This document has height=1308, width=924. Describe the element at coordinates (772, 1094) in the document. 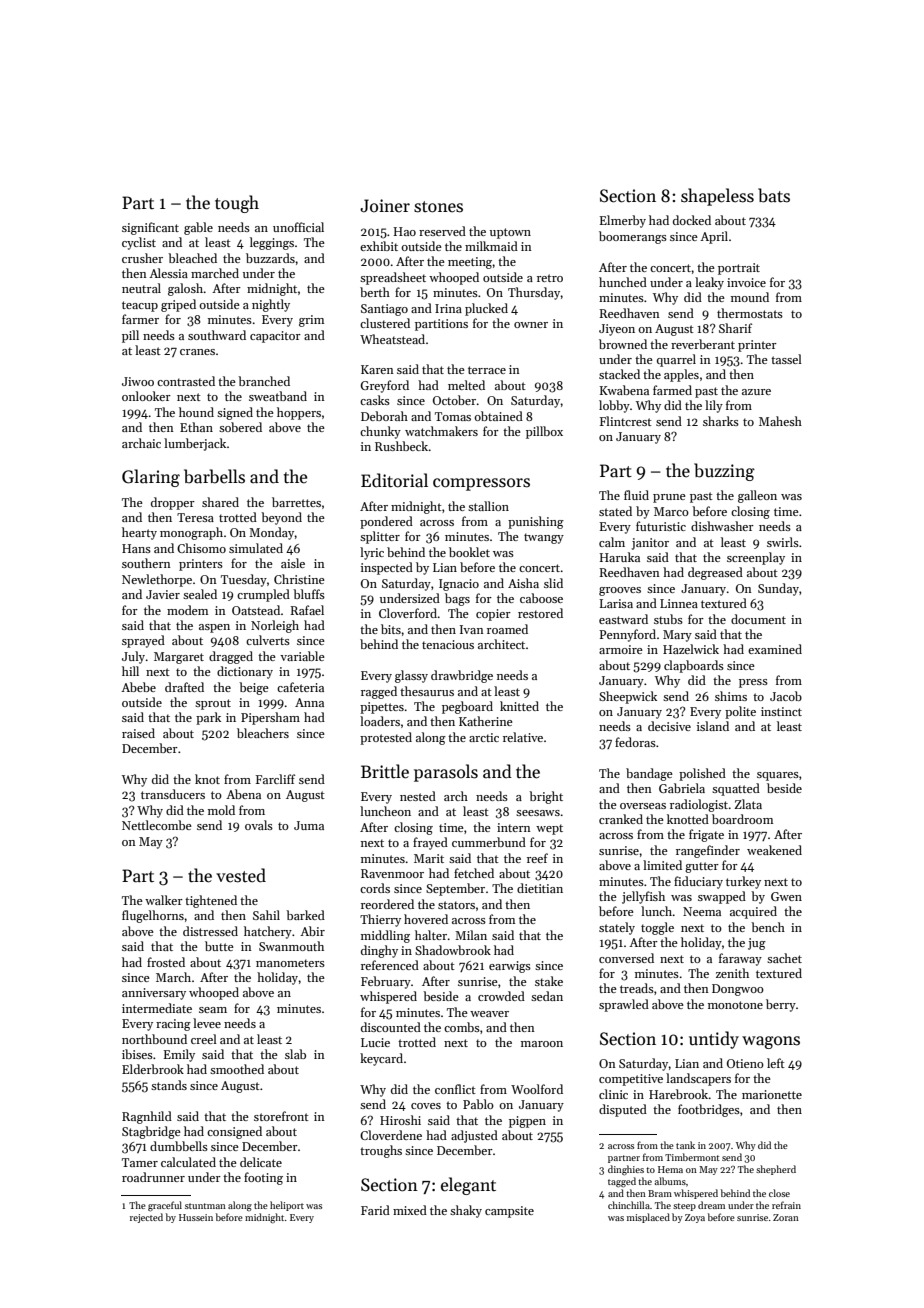

I see `marionette` at that location.
